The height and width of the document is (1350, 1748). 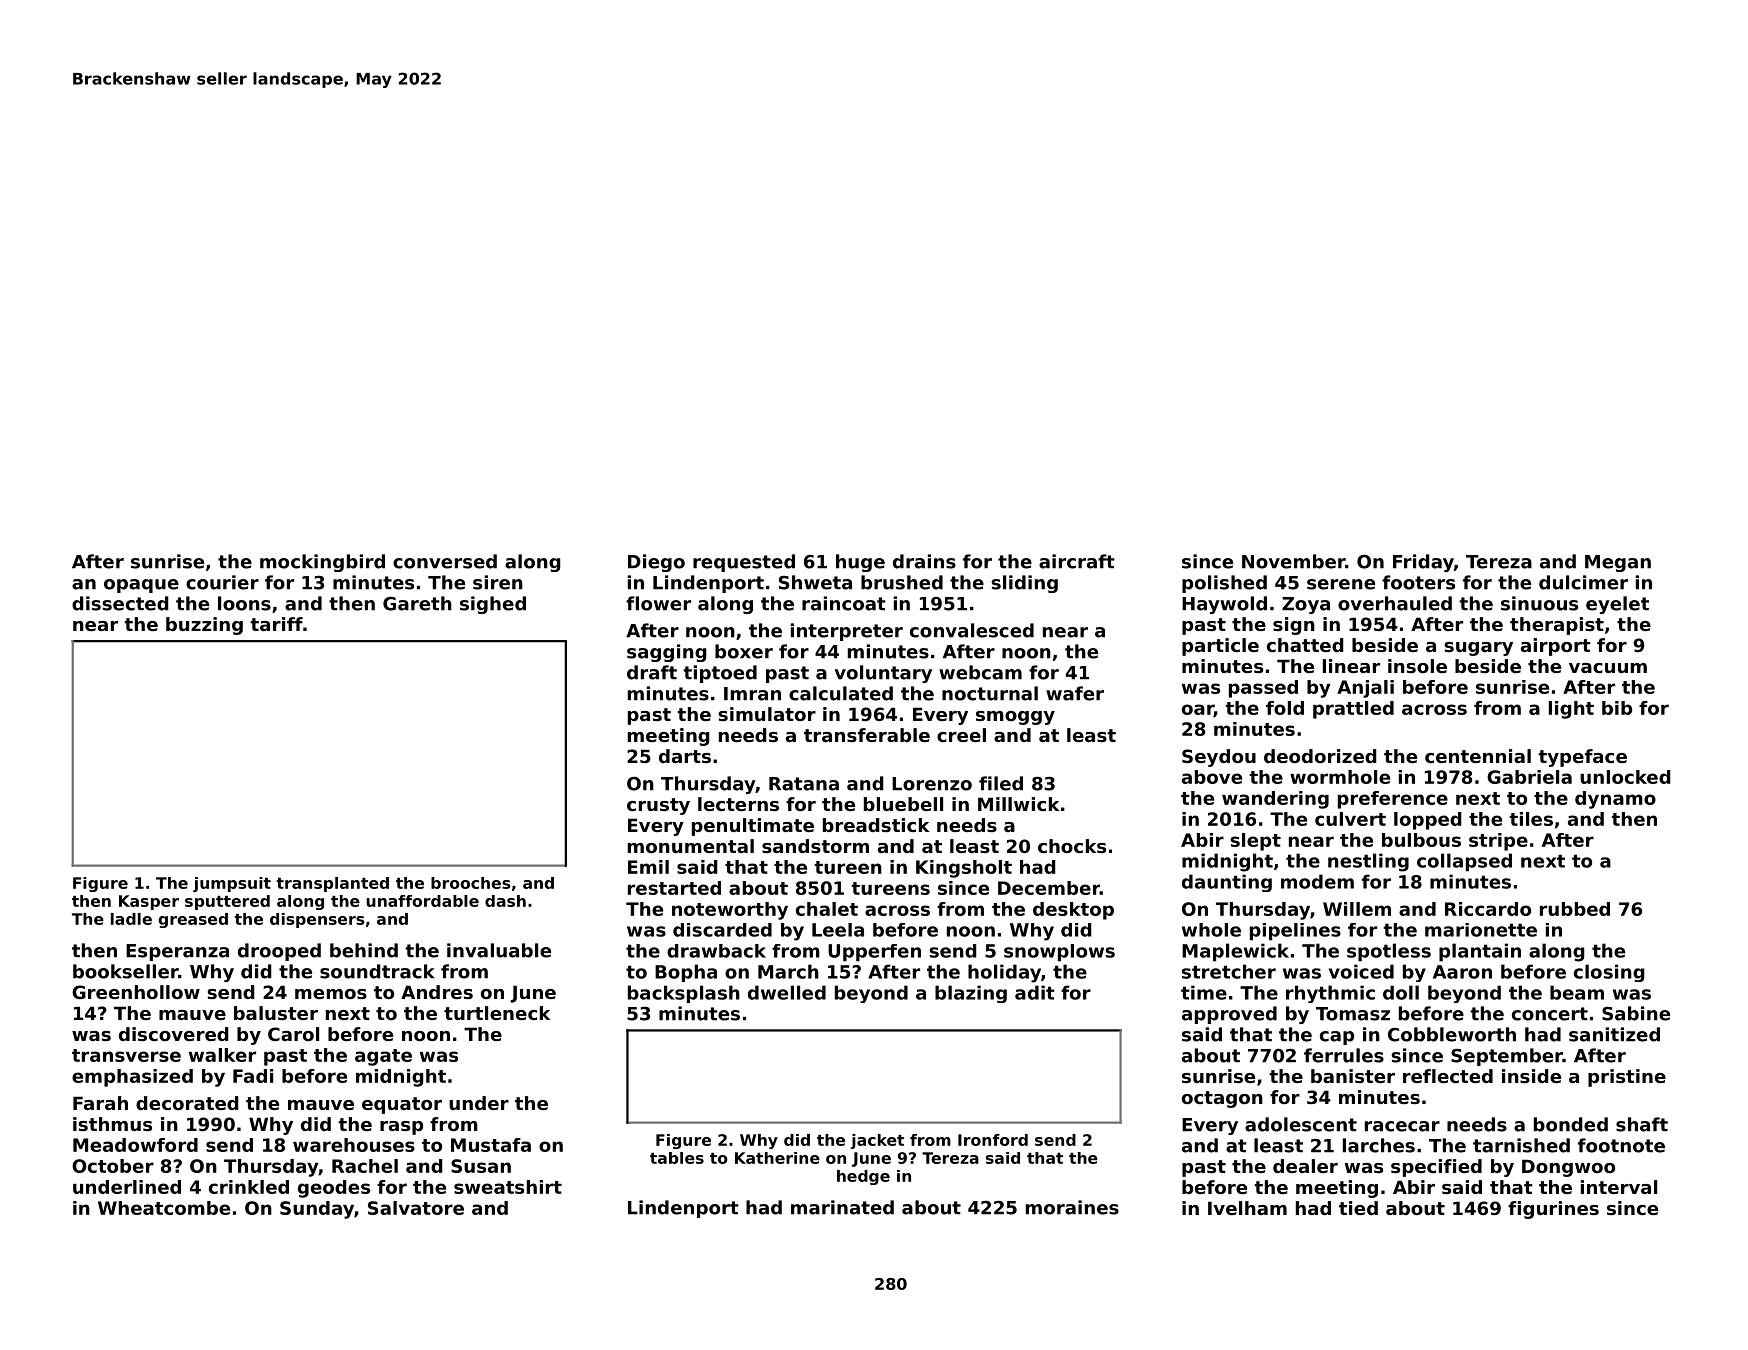 I want to click on simulator, so click(x=767, y=714).
